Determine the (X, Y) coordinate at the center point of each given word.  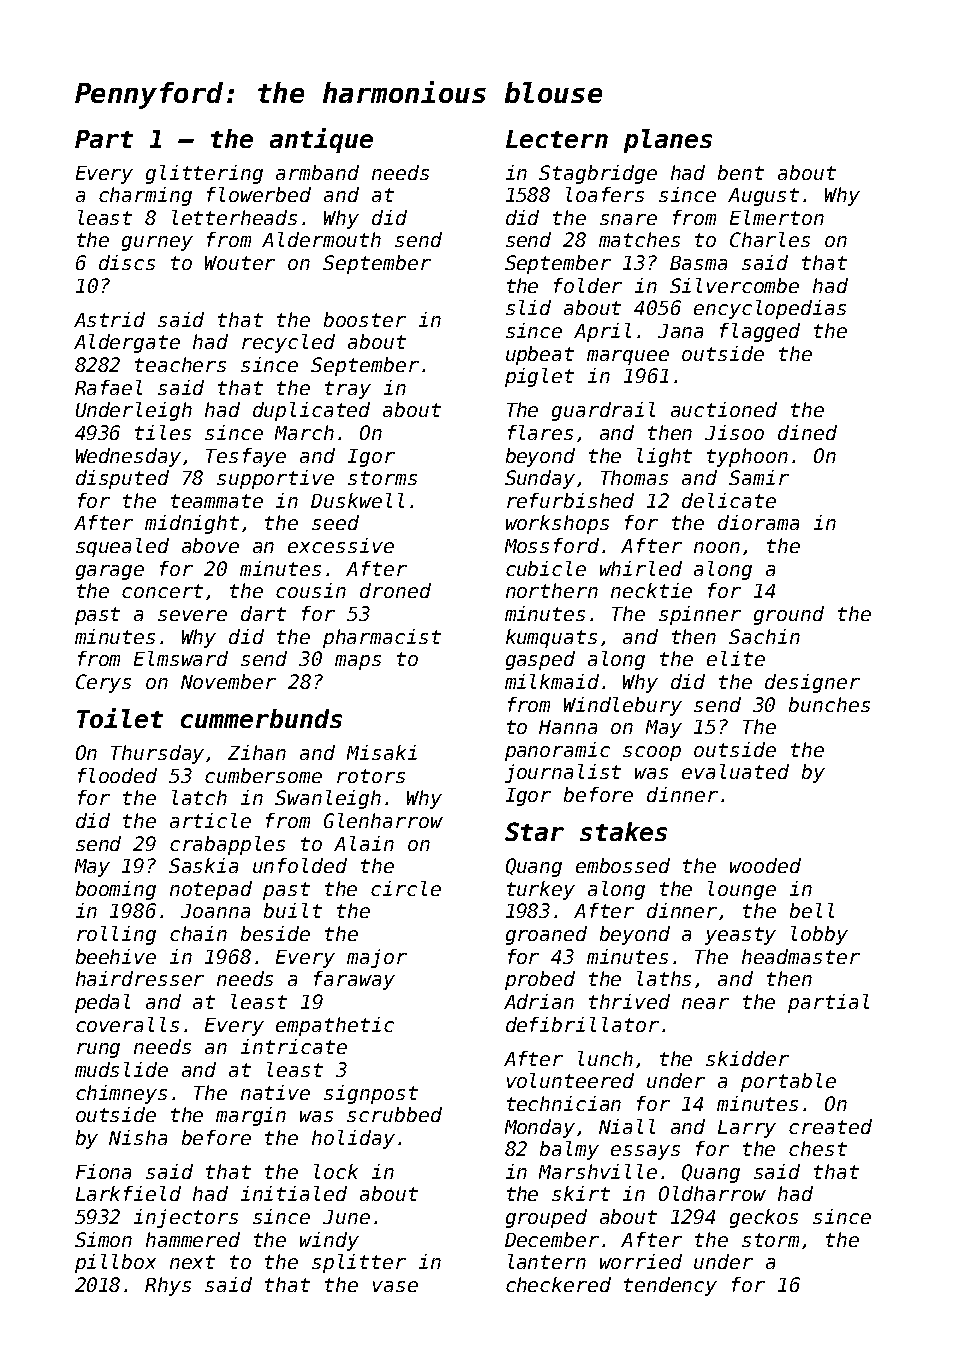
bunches (829, 704)
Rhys (168, 1286)
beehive (116, 956)
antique (321, 140)
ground (789, 615)
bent (741, 172)
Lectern (557, 139)
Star (534, 831)
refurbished (570, 500)
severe (192, 615)
